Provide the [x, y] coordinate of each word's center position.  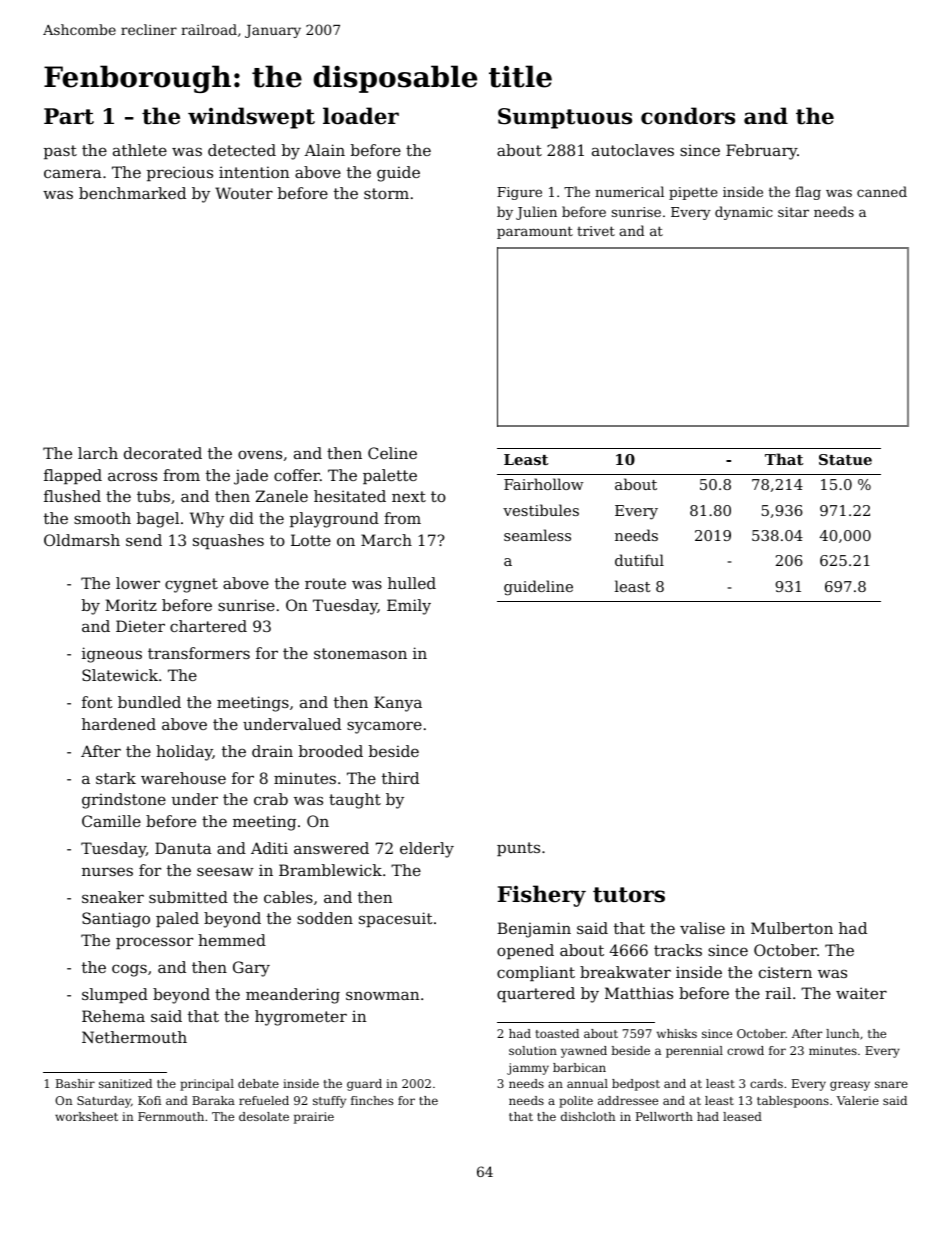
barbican [579, 1067]
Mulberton [792, 928]
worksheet [86, 1116]
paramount [535, 232]
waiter [861, 993]
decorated [163, 453]
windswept [251, 118]
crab [271, 799]
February [761, 152]
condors [688, 116]
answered [331, 848]
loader [361, 116]
